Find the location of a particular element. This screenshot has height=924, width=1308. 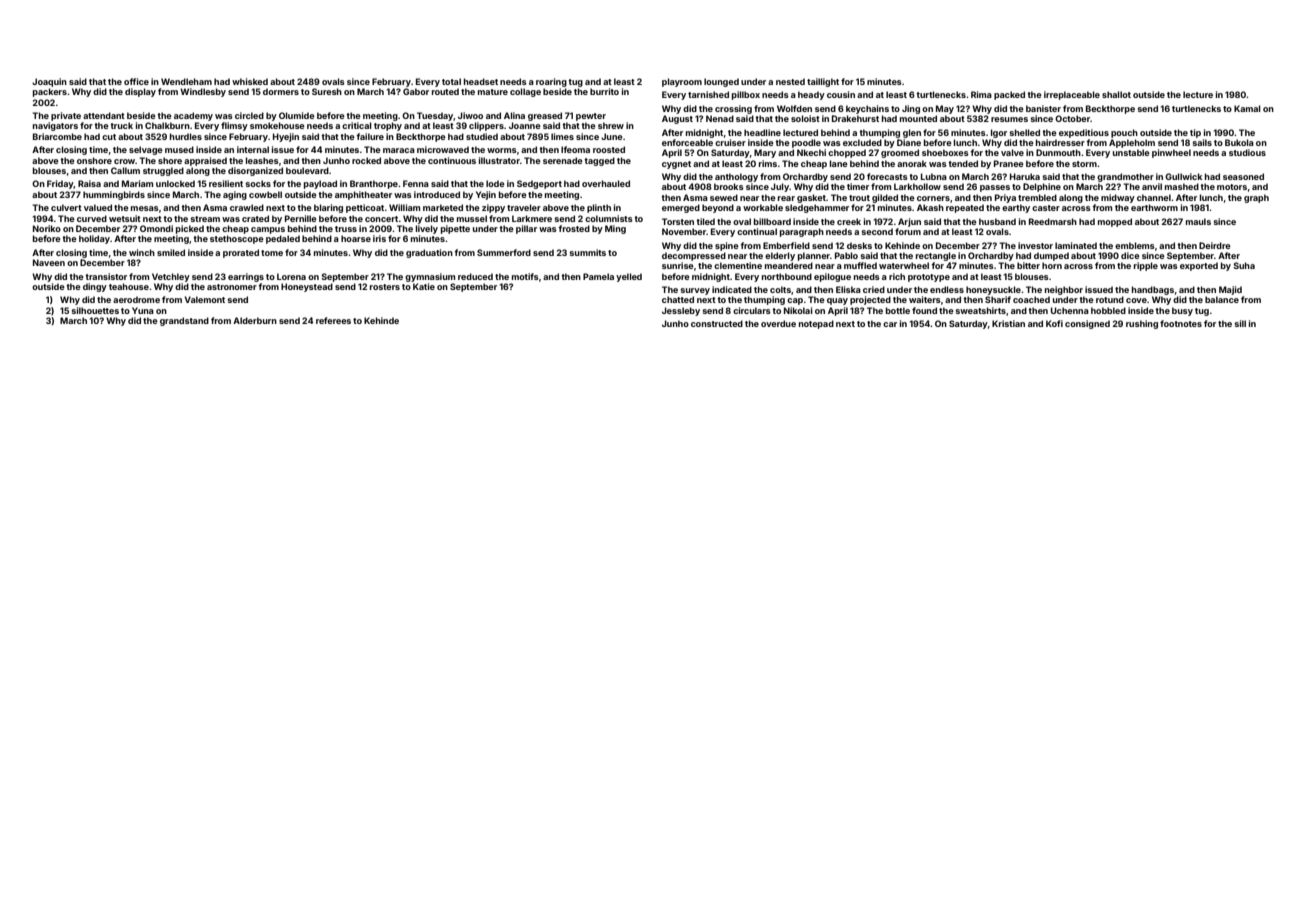

seasoned is located at coordinates (1243, 176).
